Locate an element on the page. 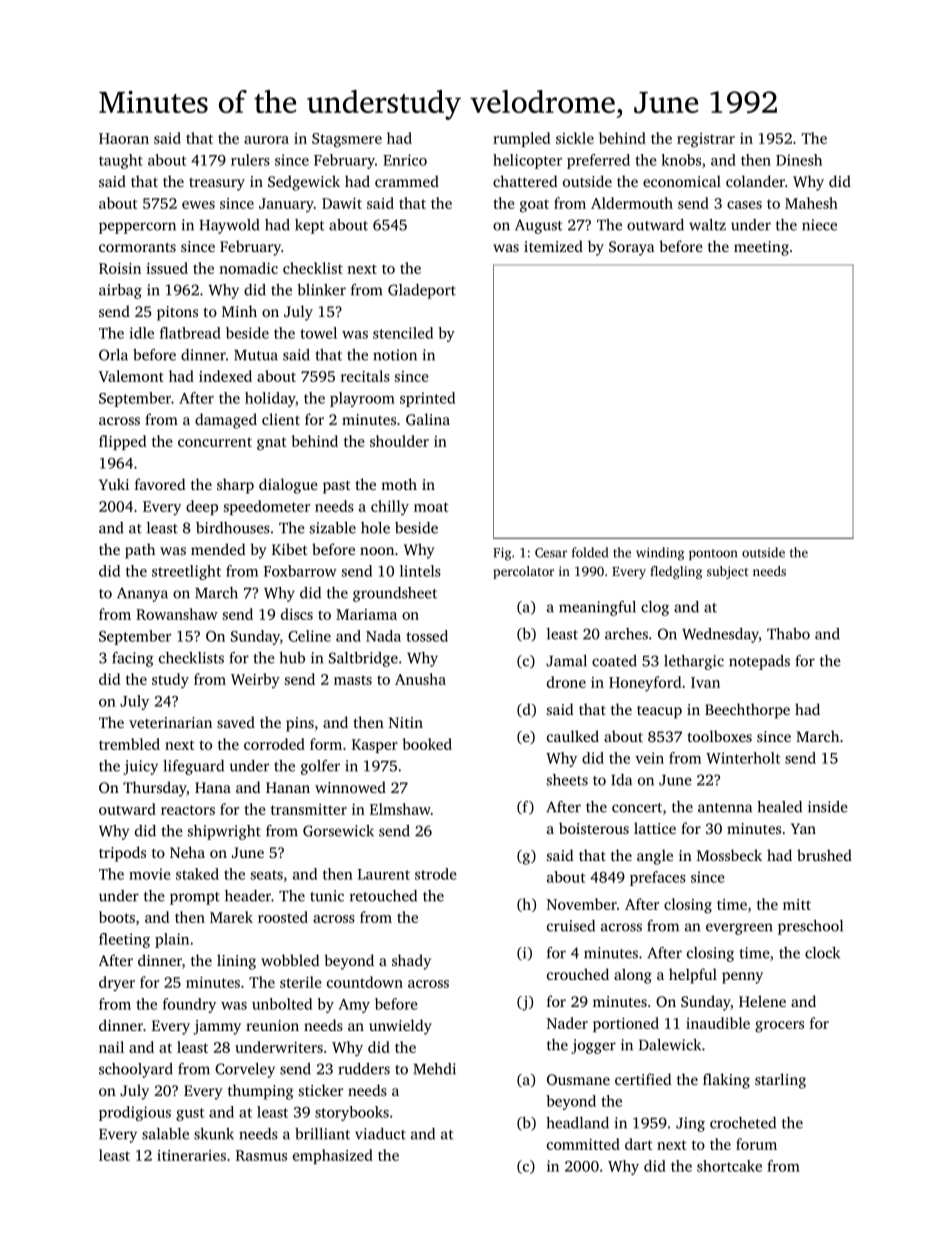  meeting is located at coordinates (761, 248).
